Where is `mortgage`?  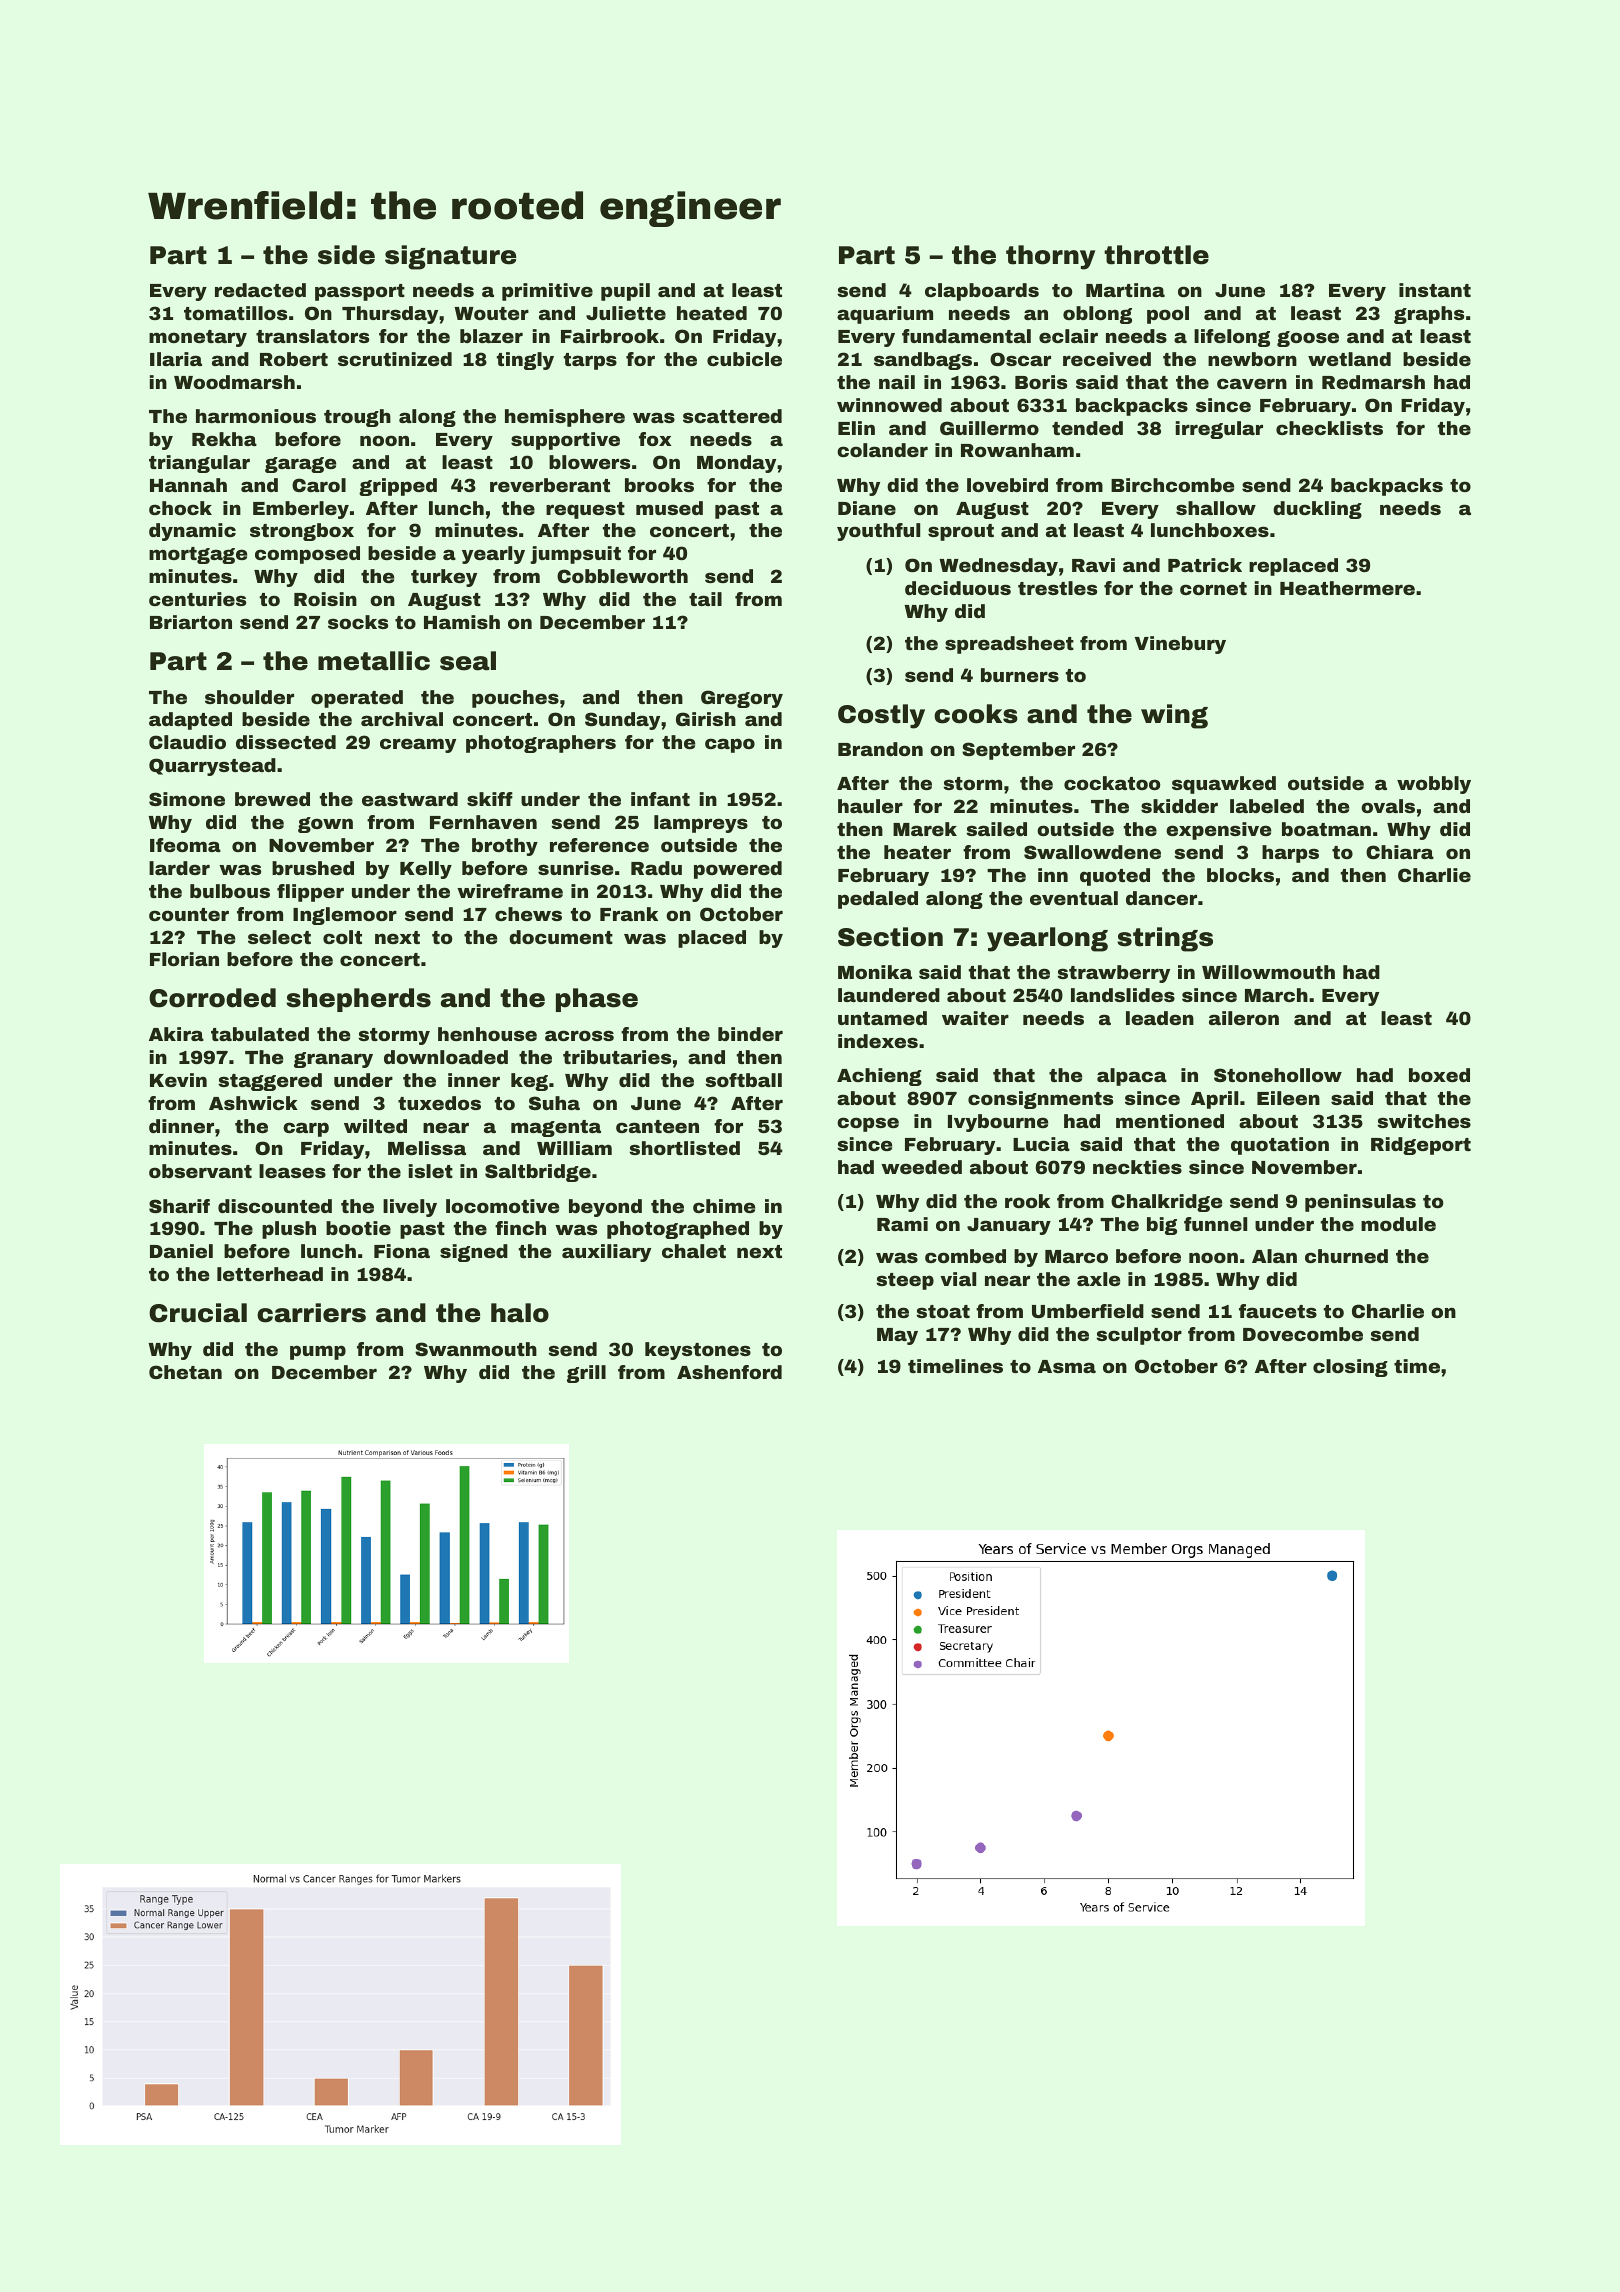
mortgage is located at coordinates (198, 555).
